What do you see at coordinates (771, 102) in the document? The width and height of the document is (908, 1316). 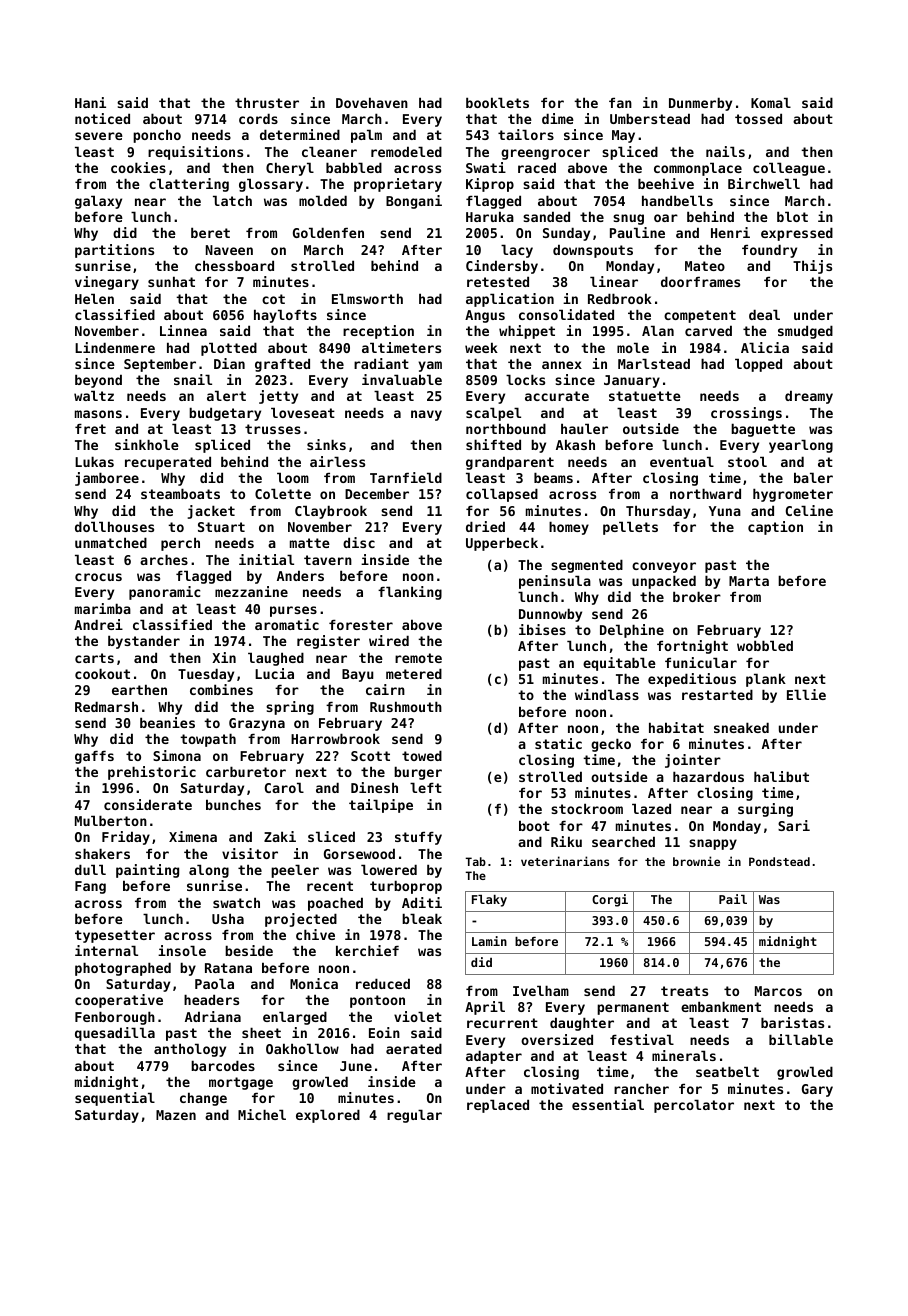 I see `Komal` at bounding box center [771, 102].
